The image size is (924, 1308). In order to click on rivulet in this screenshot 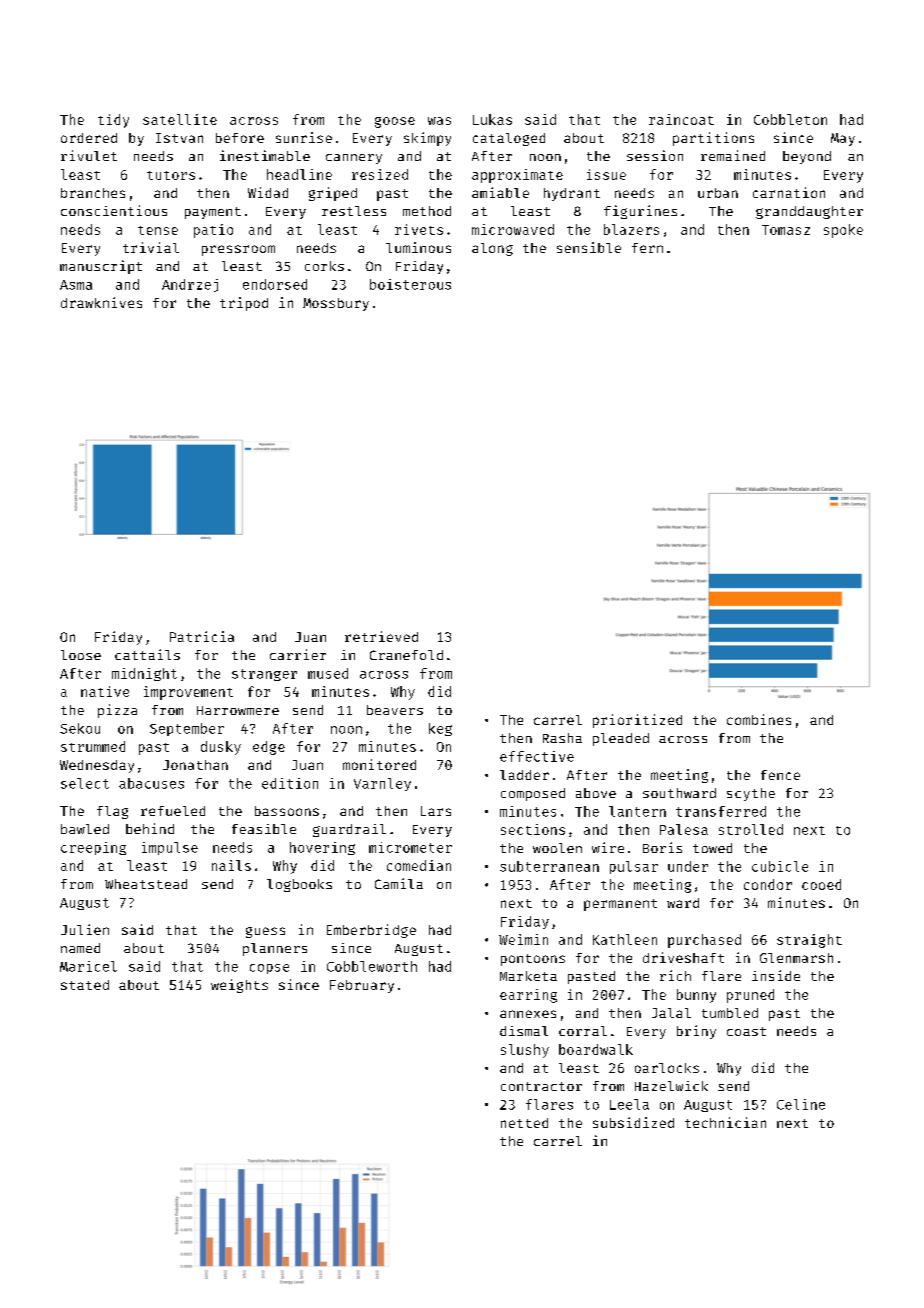, I will do `click(89, 155)`.
